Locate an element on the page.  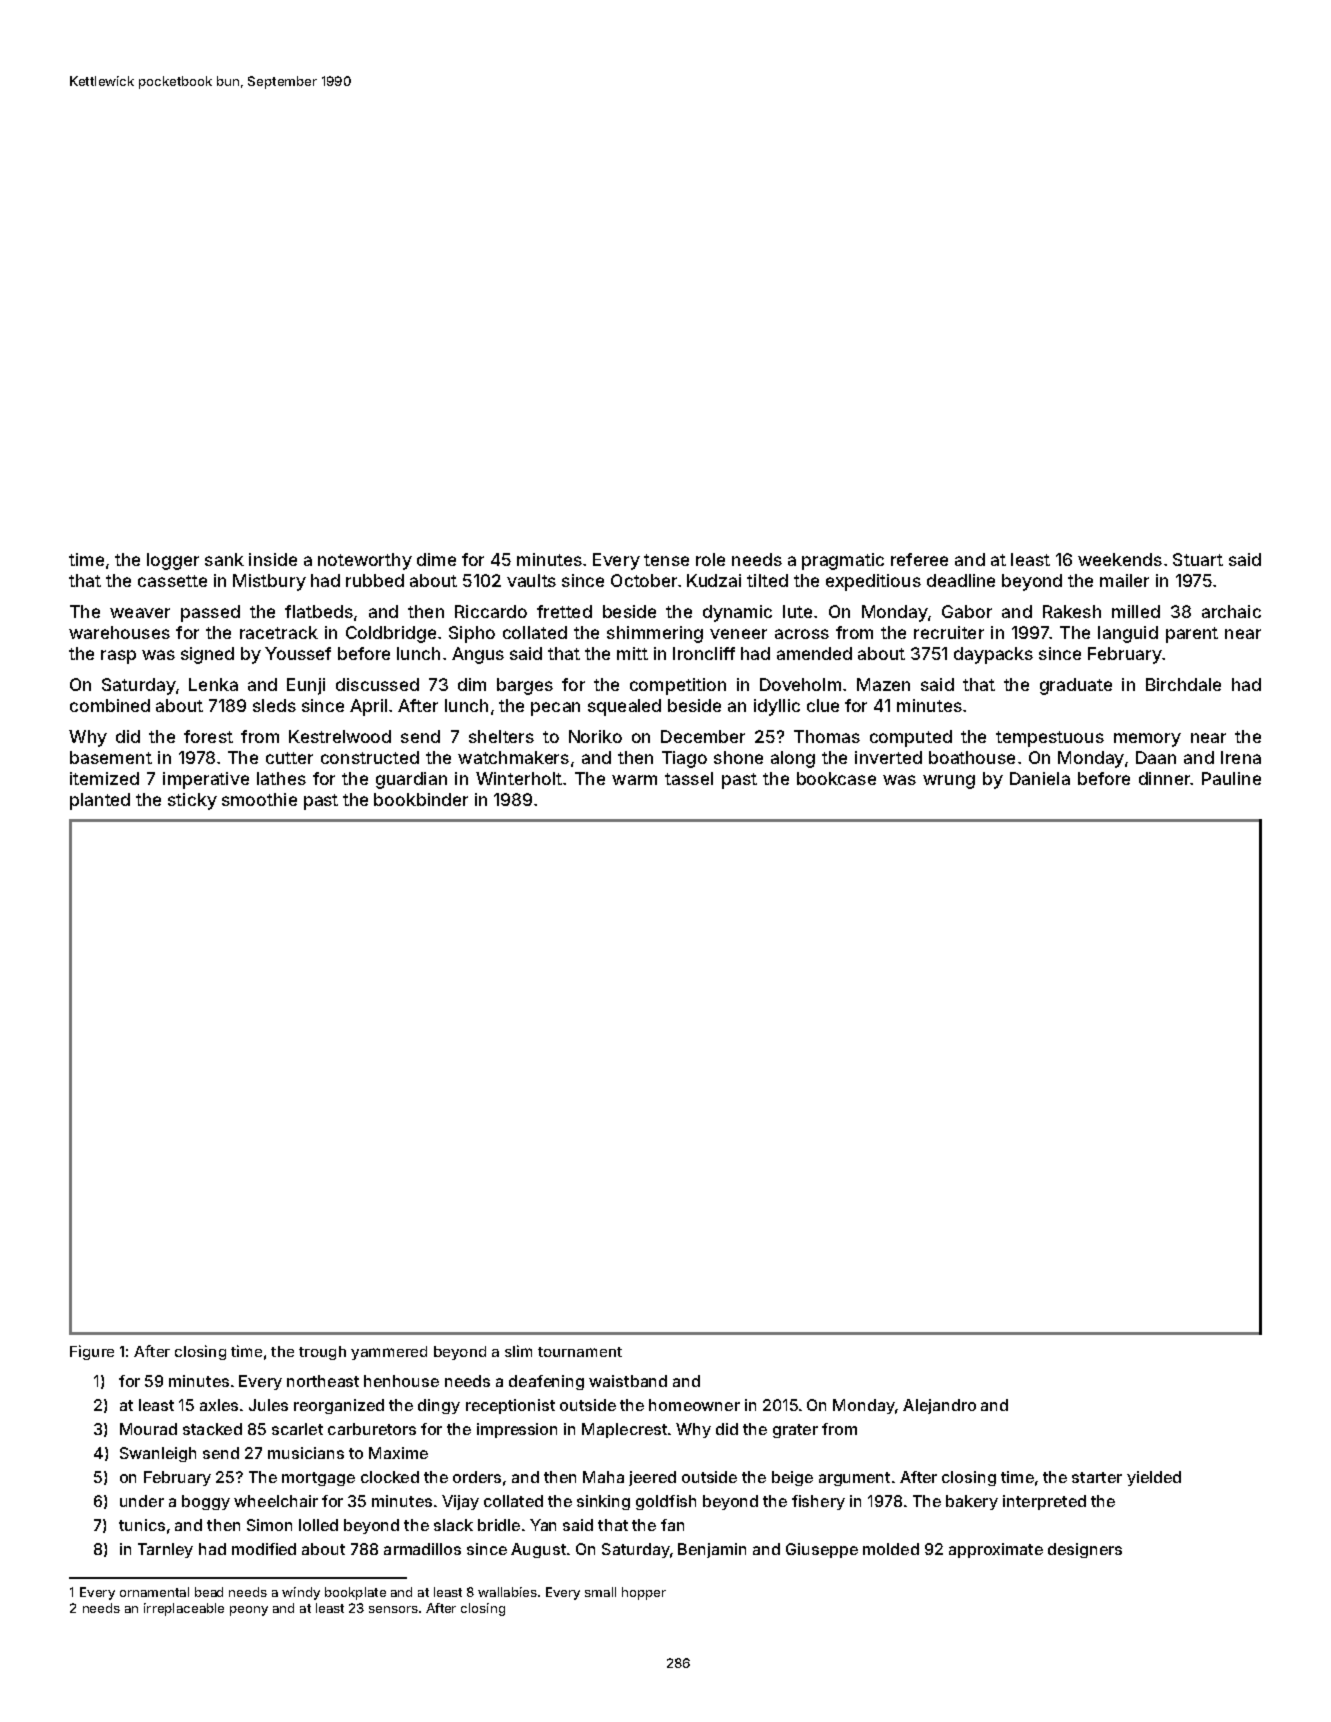
tournament is located at coordinates (580, 1352).
